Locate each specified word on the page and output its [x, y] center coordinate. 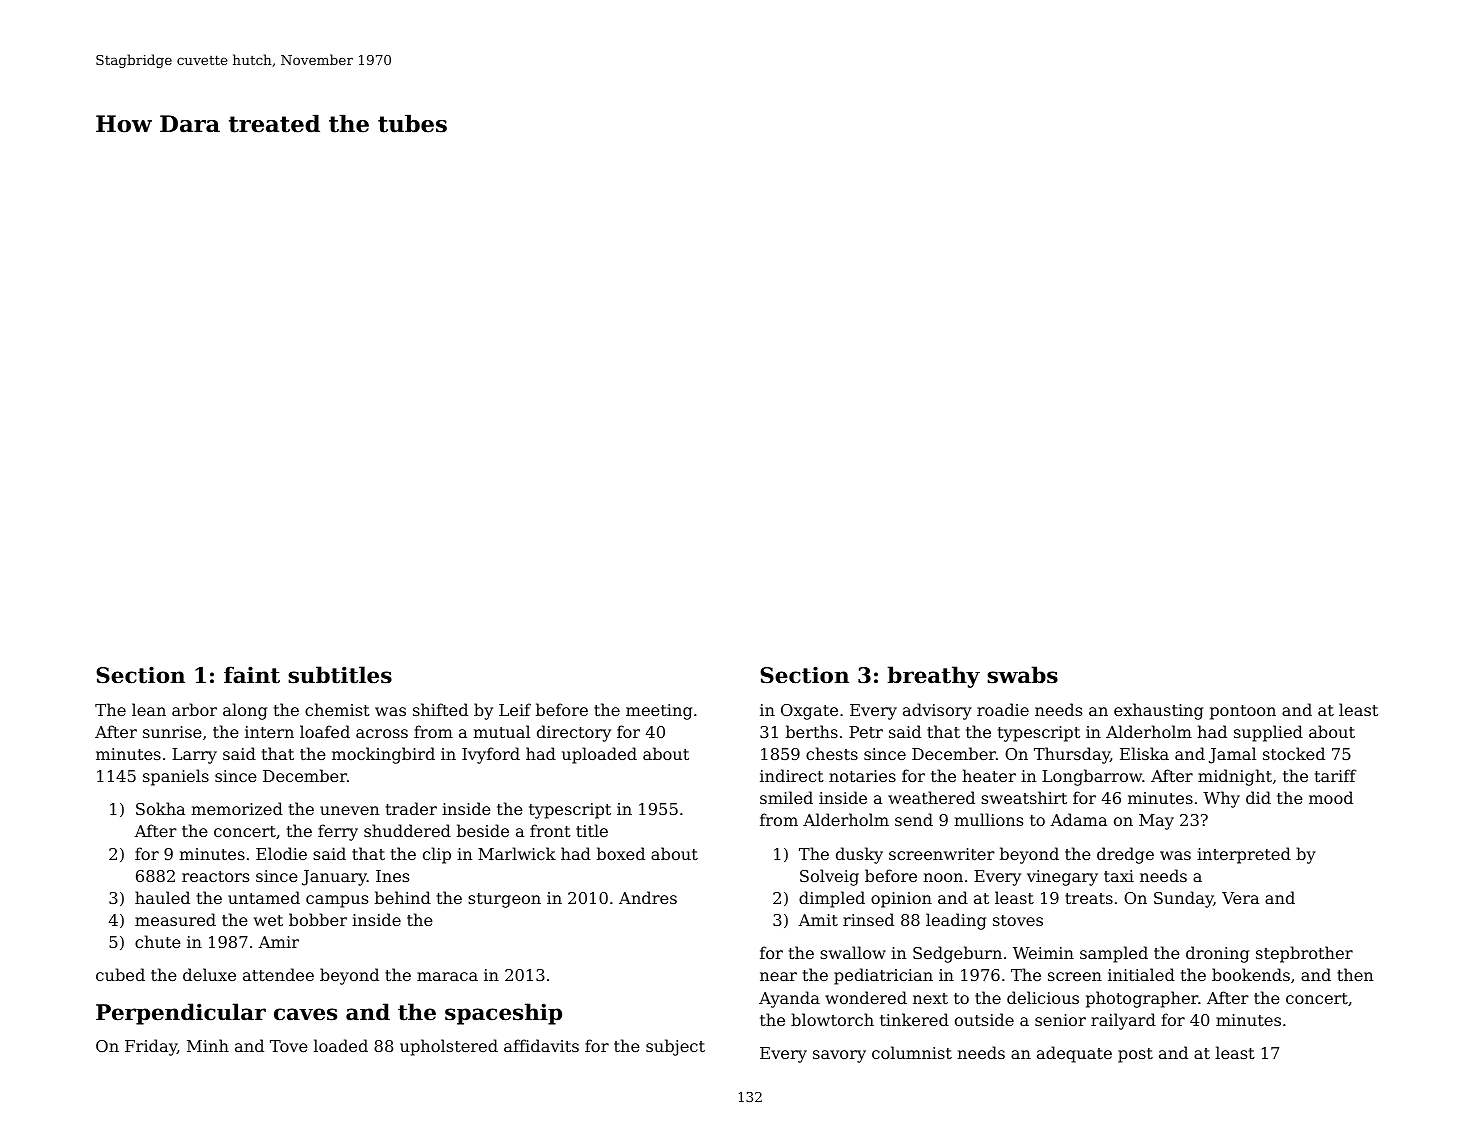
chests [832, 753]
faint [252, 675]
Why [1221, 799]
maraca [447, 976]
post [1135, 1055]
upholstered [449, 1047]
